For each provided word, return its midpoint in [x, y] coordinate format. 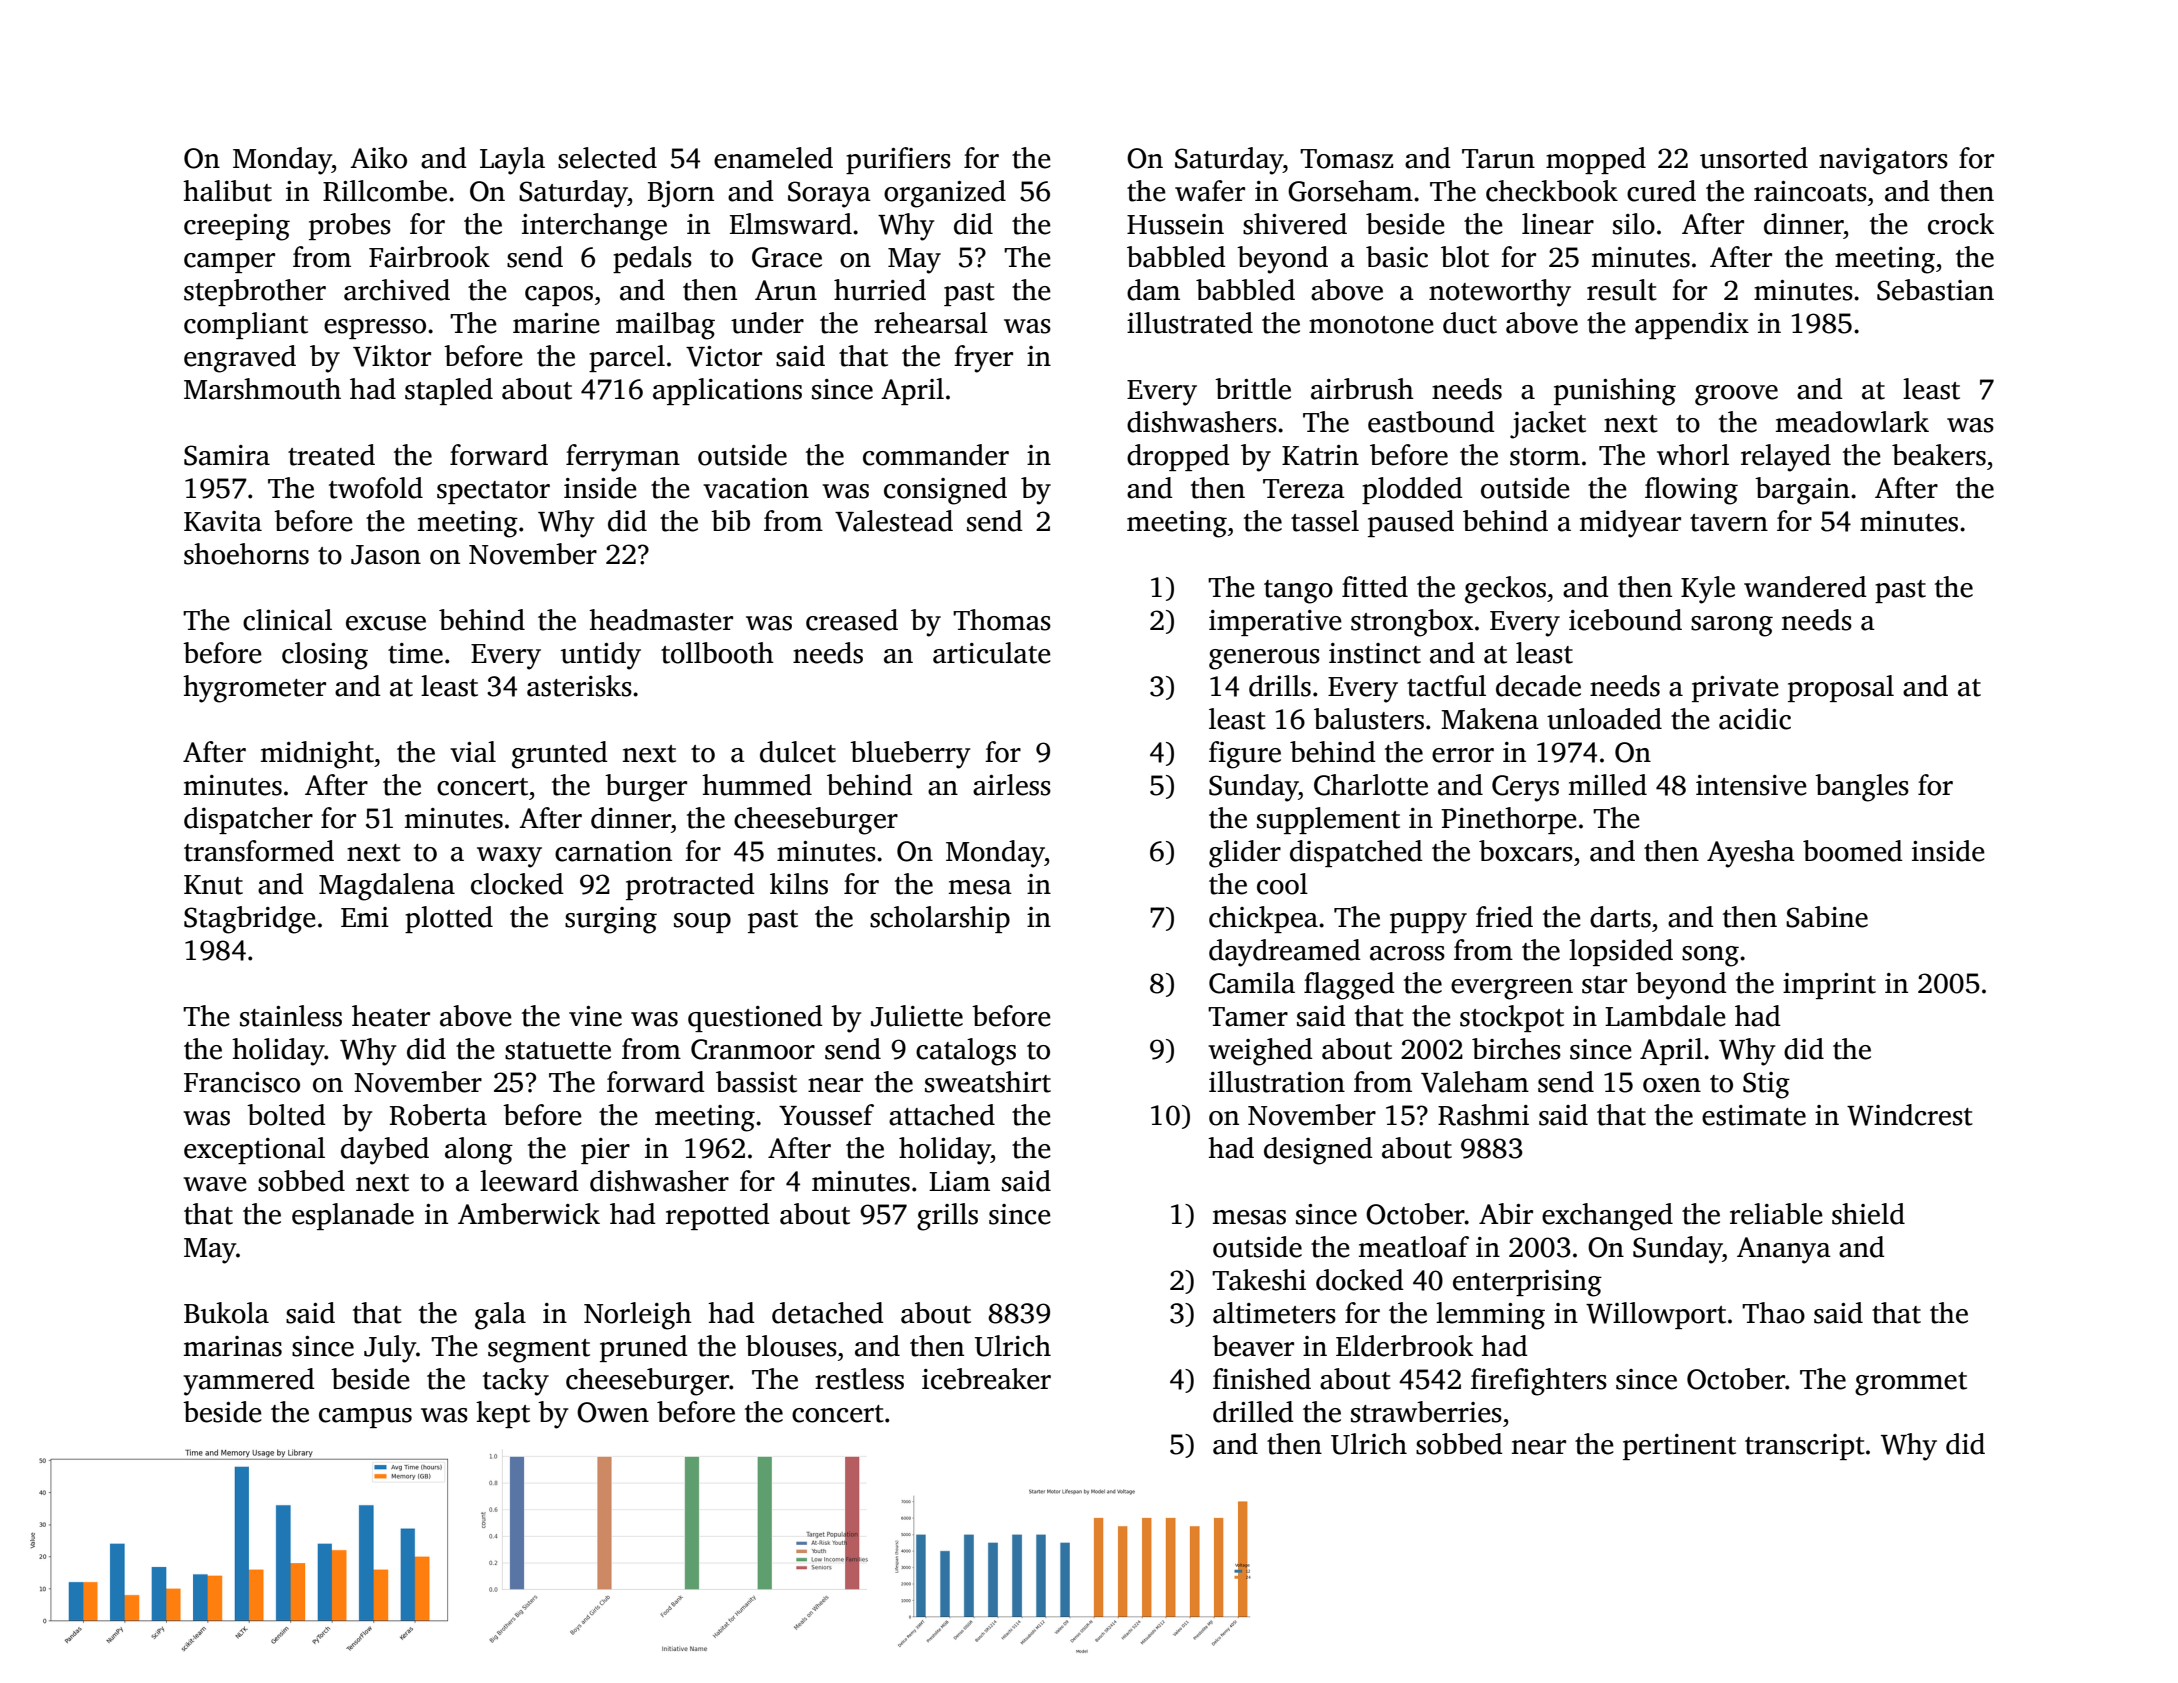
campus [365, 1418]
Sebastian [1935, 290]
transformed [259, 851]
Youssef [826, 1115]
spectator [493, 492]
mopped [1596, 160]
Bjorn [681, 194]
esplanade [353, 1216]
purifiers [898, 160]
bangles [1862, 788]
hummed [757, 785]
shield [1868, 1214]
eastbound [1431, 422]
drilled [1253, 1412]
